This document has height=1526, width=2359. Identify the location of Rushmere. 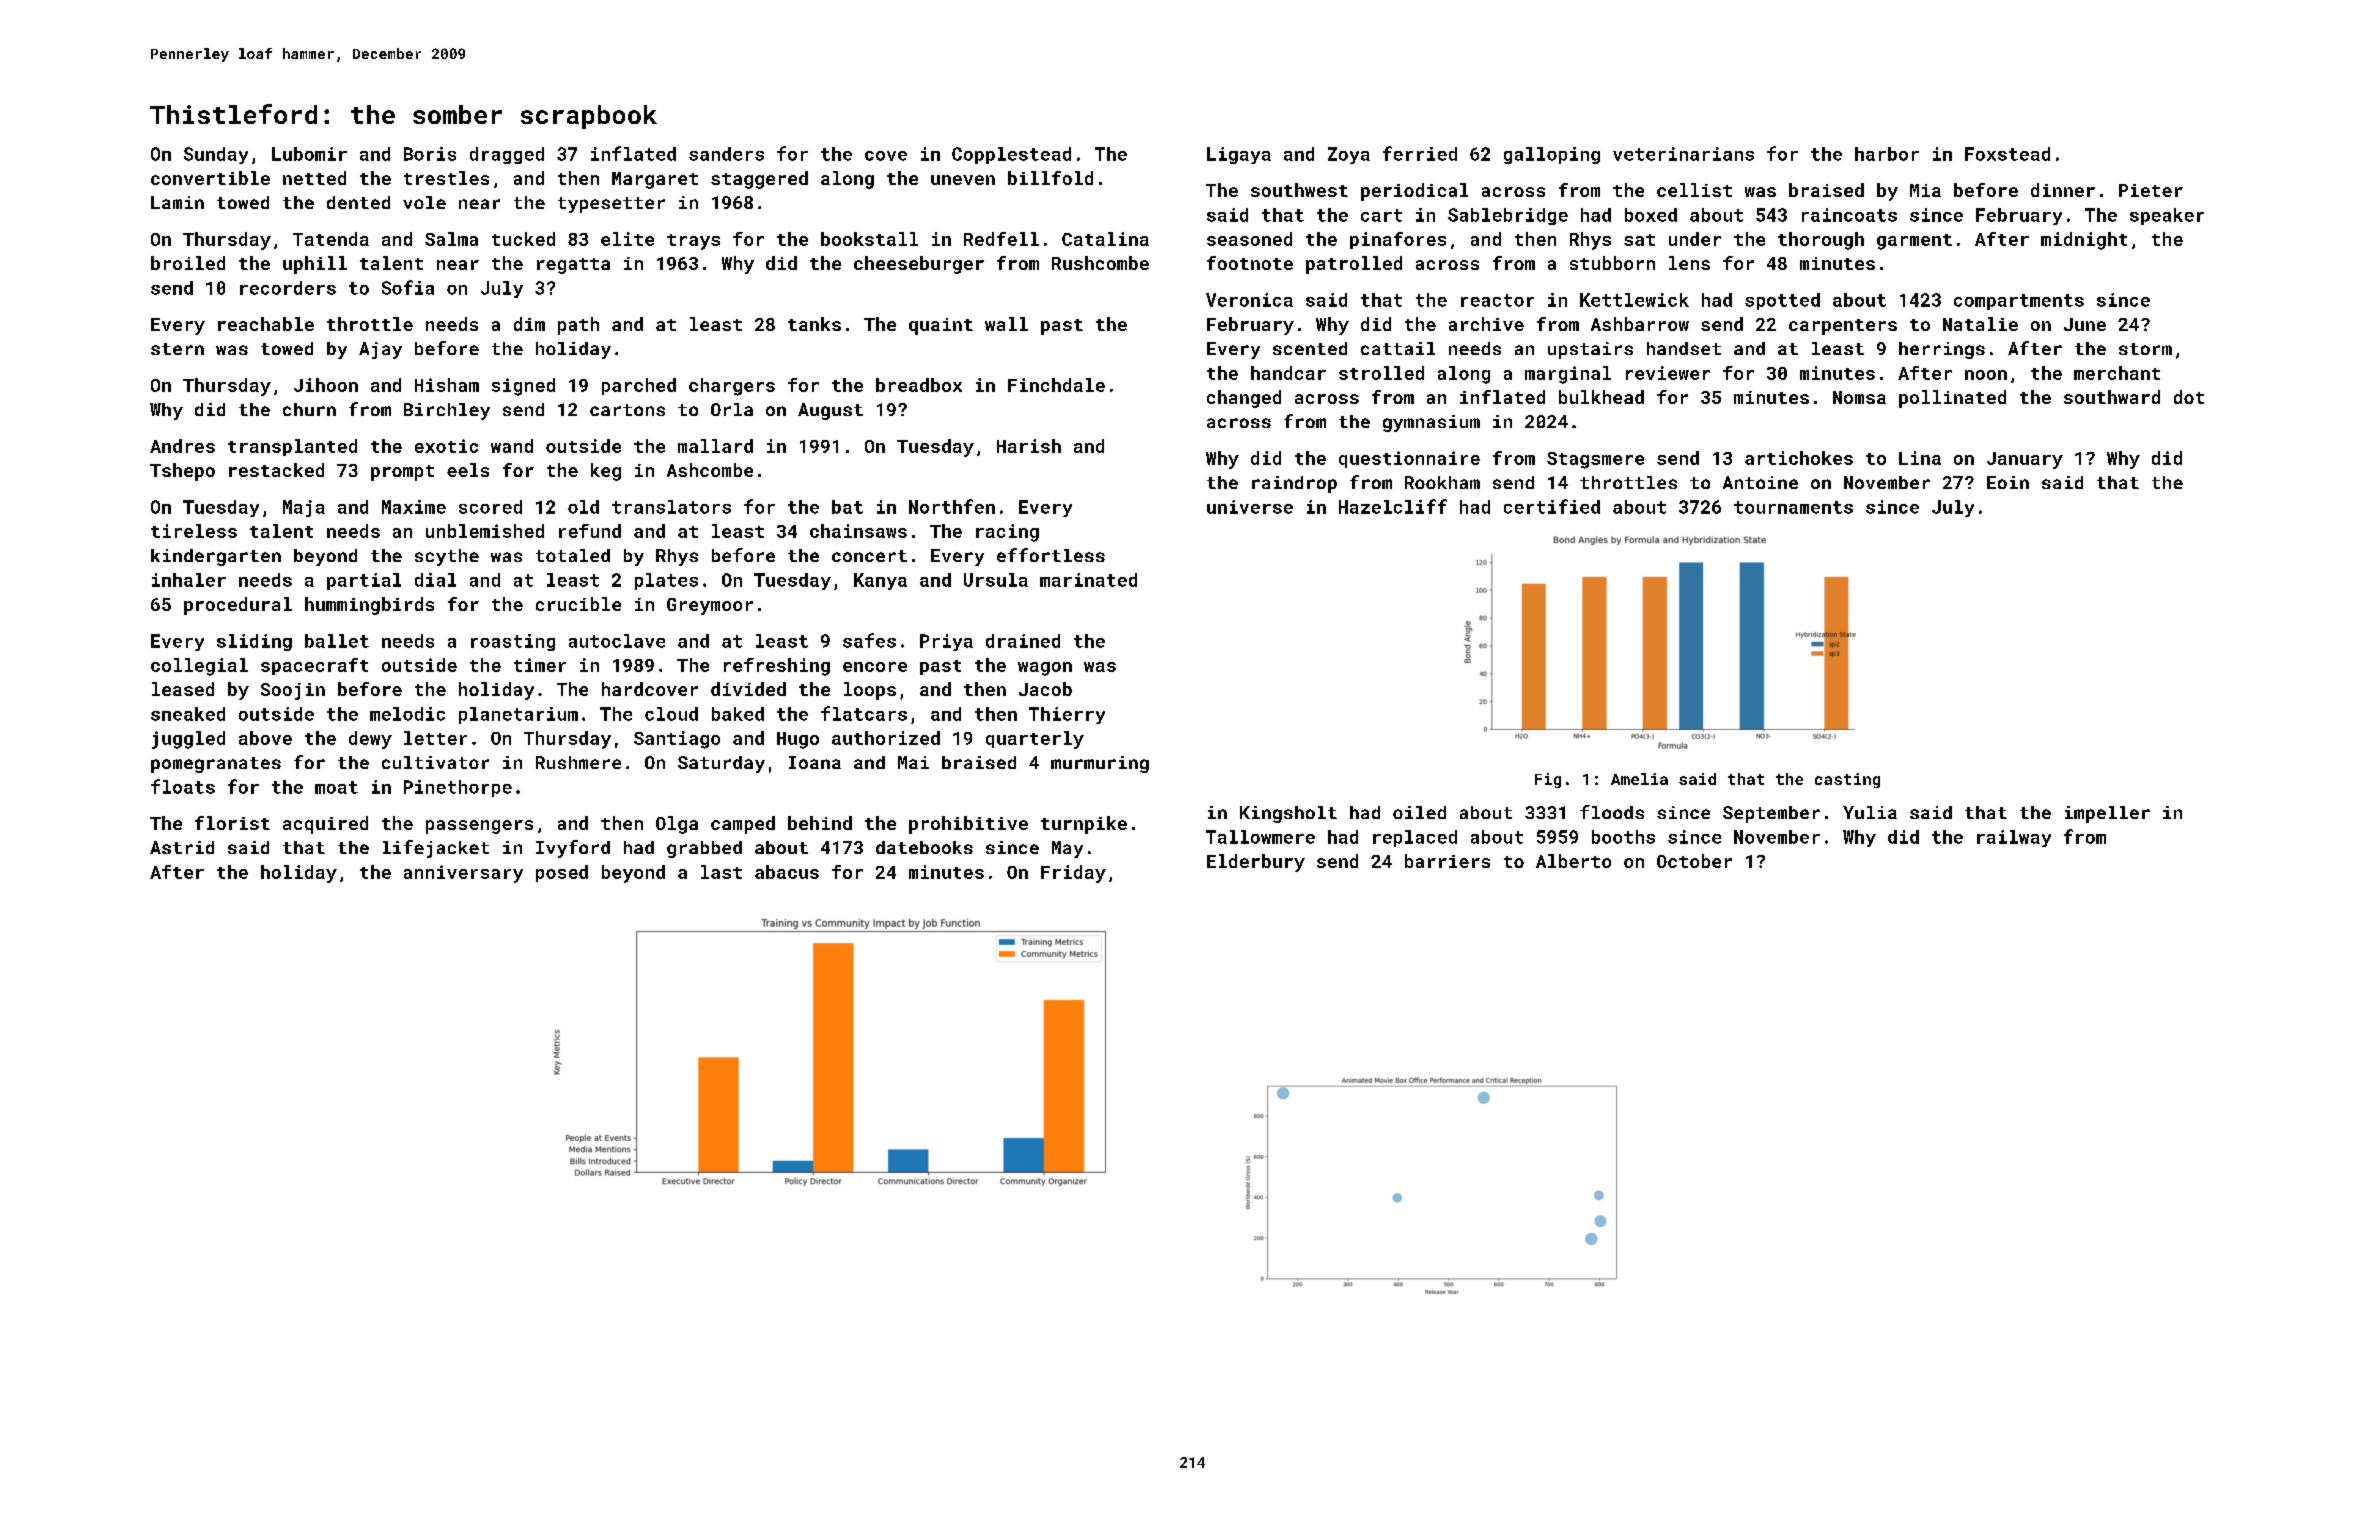
(578, 762).
